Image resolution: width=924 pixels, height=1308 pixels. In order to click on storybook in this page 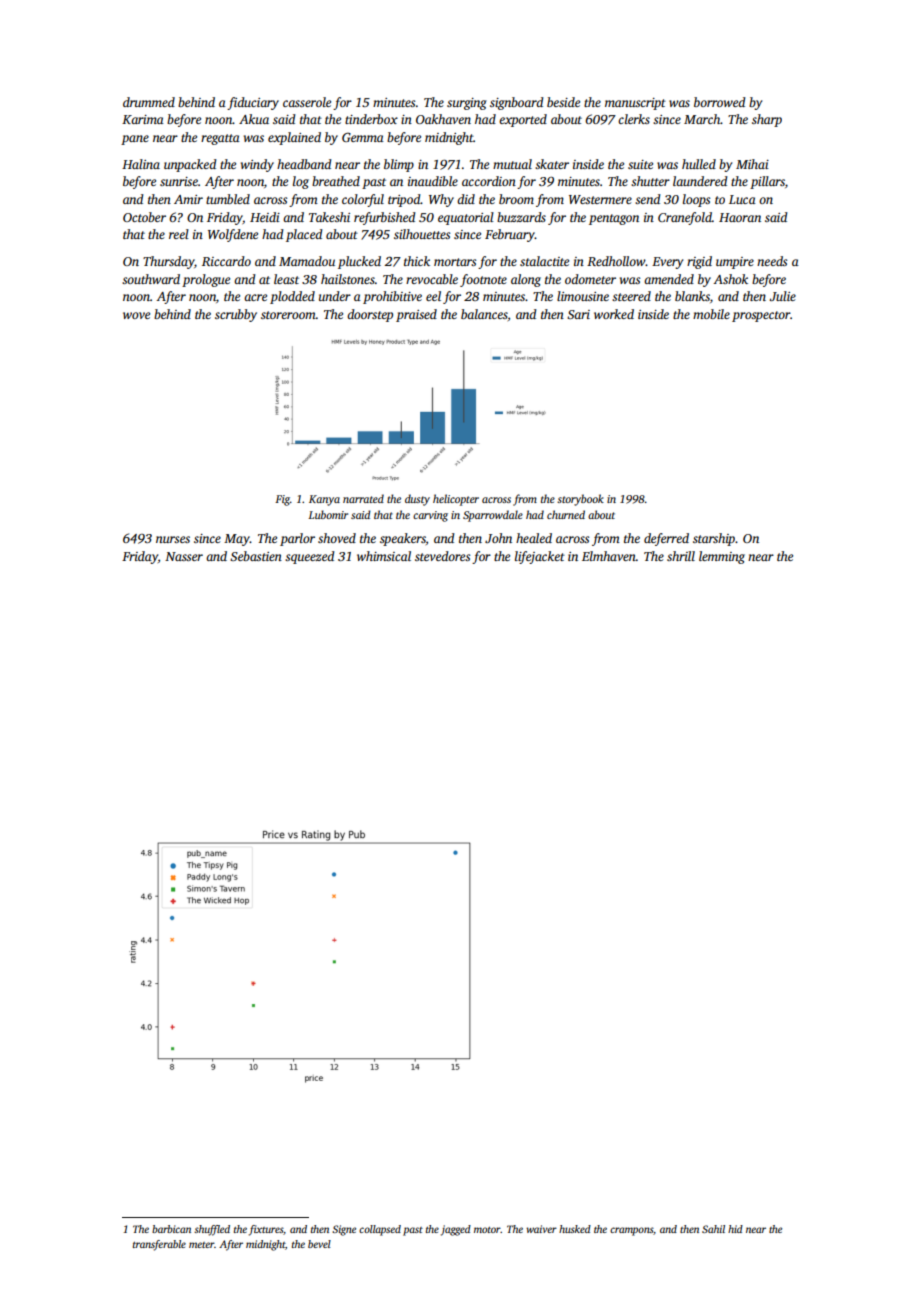, I will do `click(580, 500)`.
